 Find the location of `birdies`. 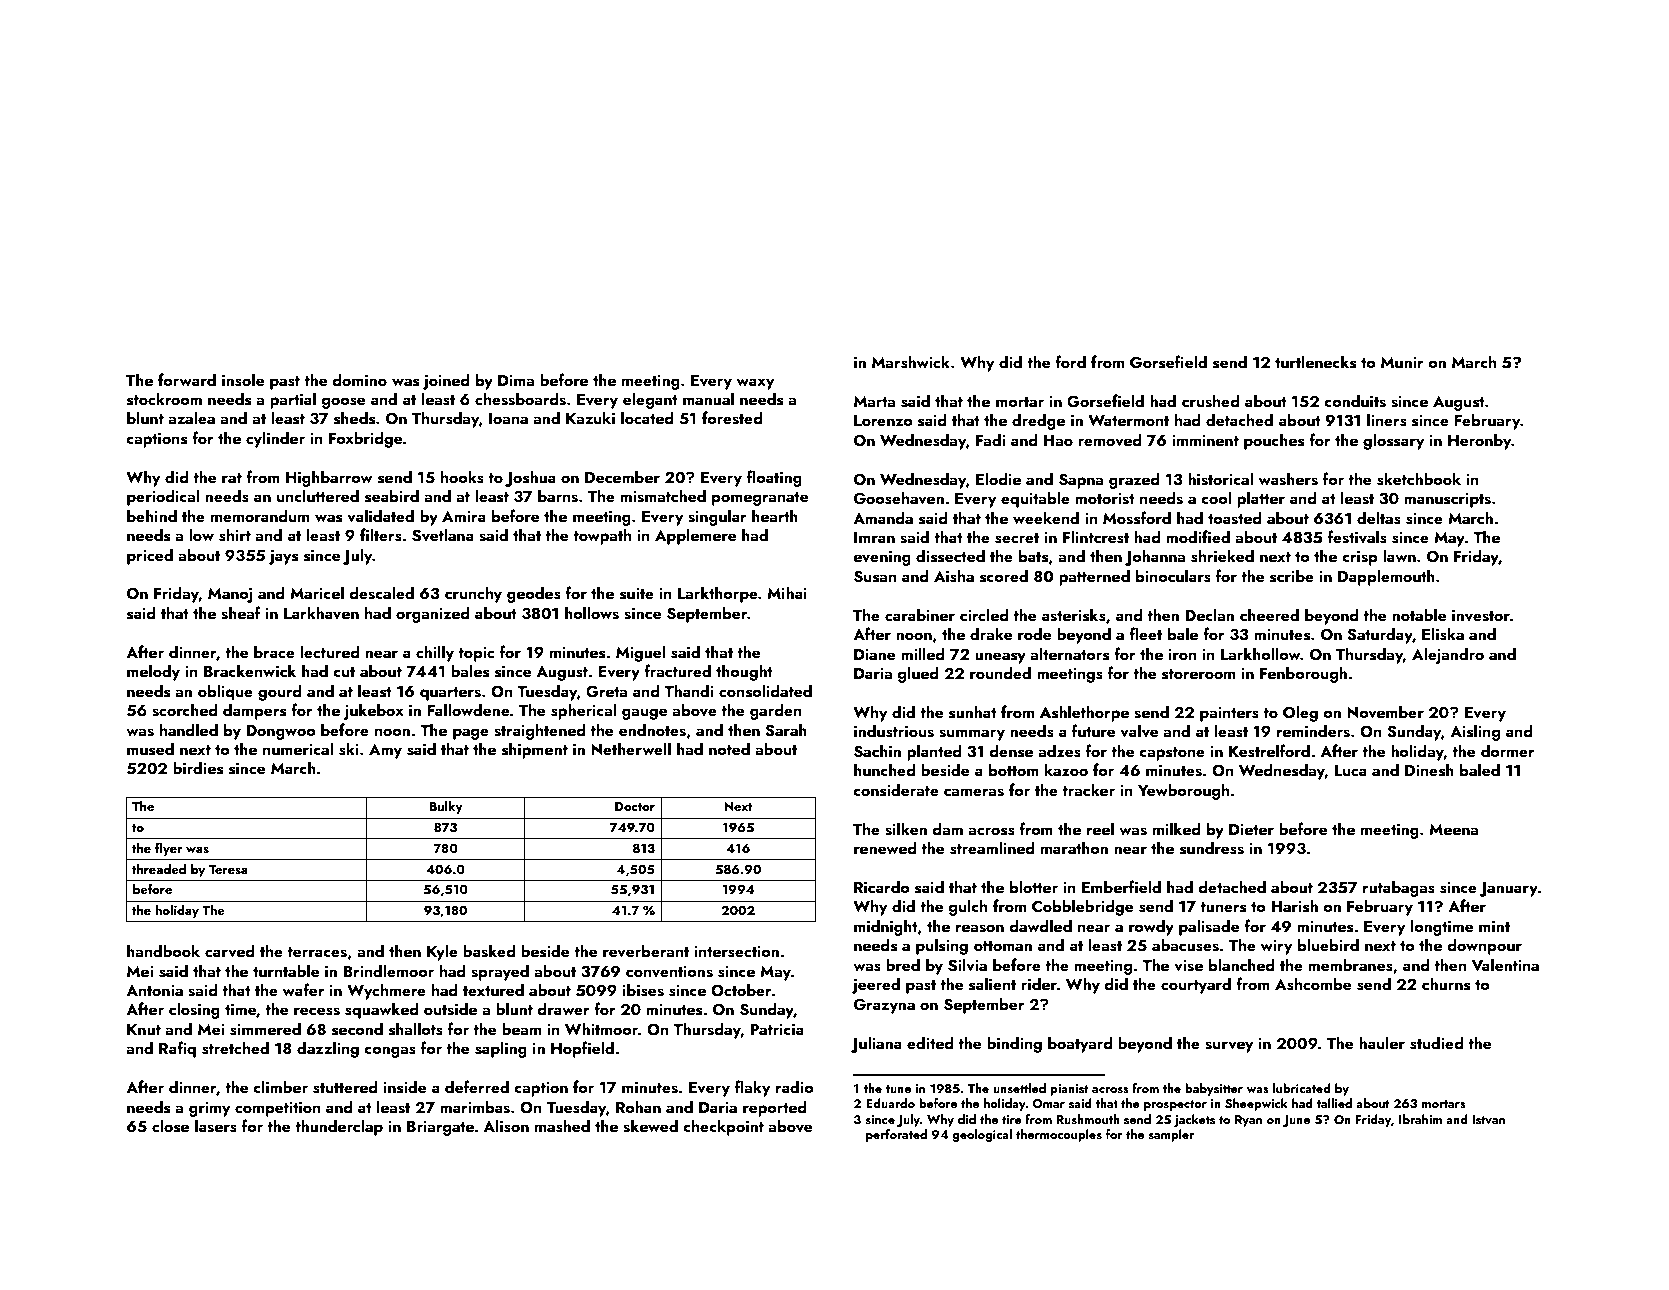

birdies is located at coordinates (198, 768).
